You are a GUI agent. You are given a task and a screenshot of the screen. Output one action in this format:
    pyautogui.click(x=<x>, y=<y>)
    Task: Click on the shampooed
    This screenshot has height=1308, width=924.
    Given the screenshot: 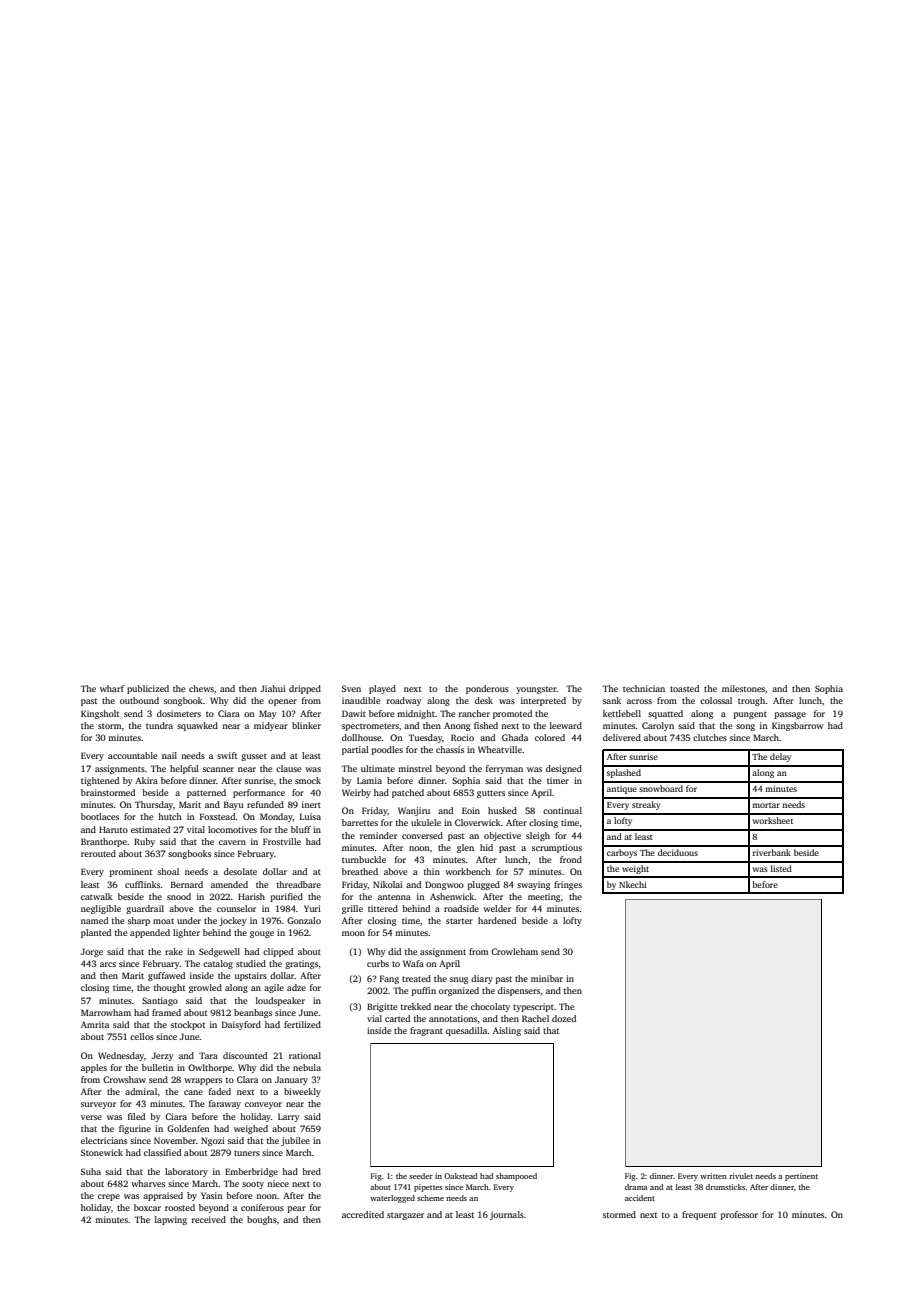 What is the action you would take?
    pyautogui.click(x=516, y=1177)
